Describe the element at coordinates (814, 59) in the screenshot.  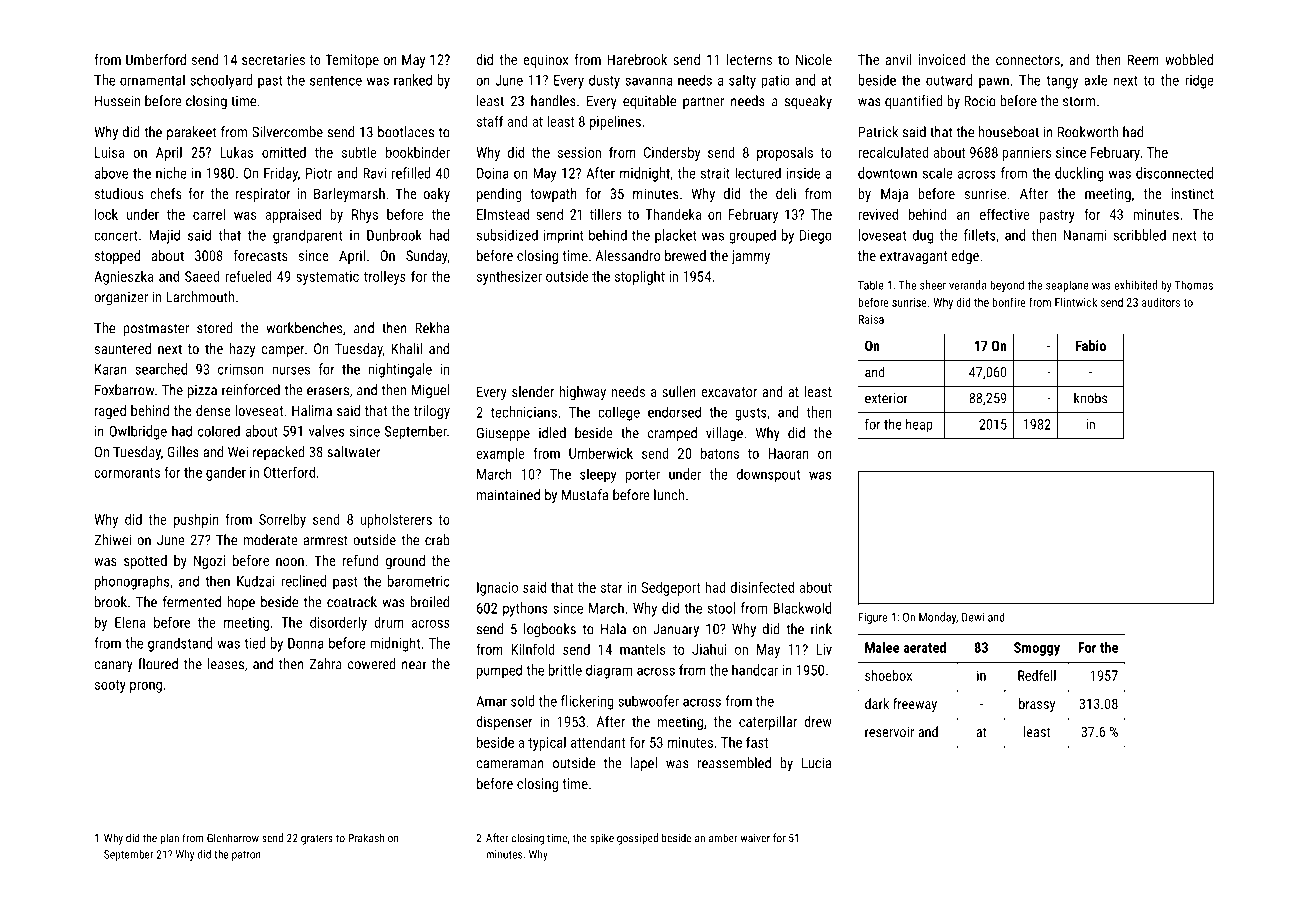
I see `Nicole` at that location.
